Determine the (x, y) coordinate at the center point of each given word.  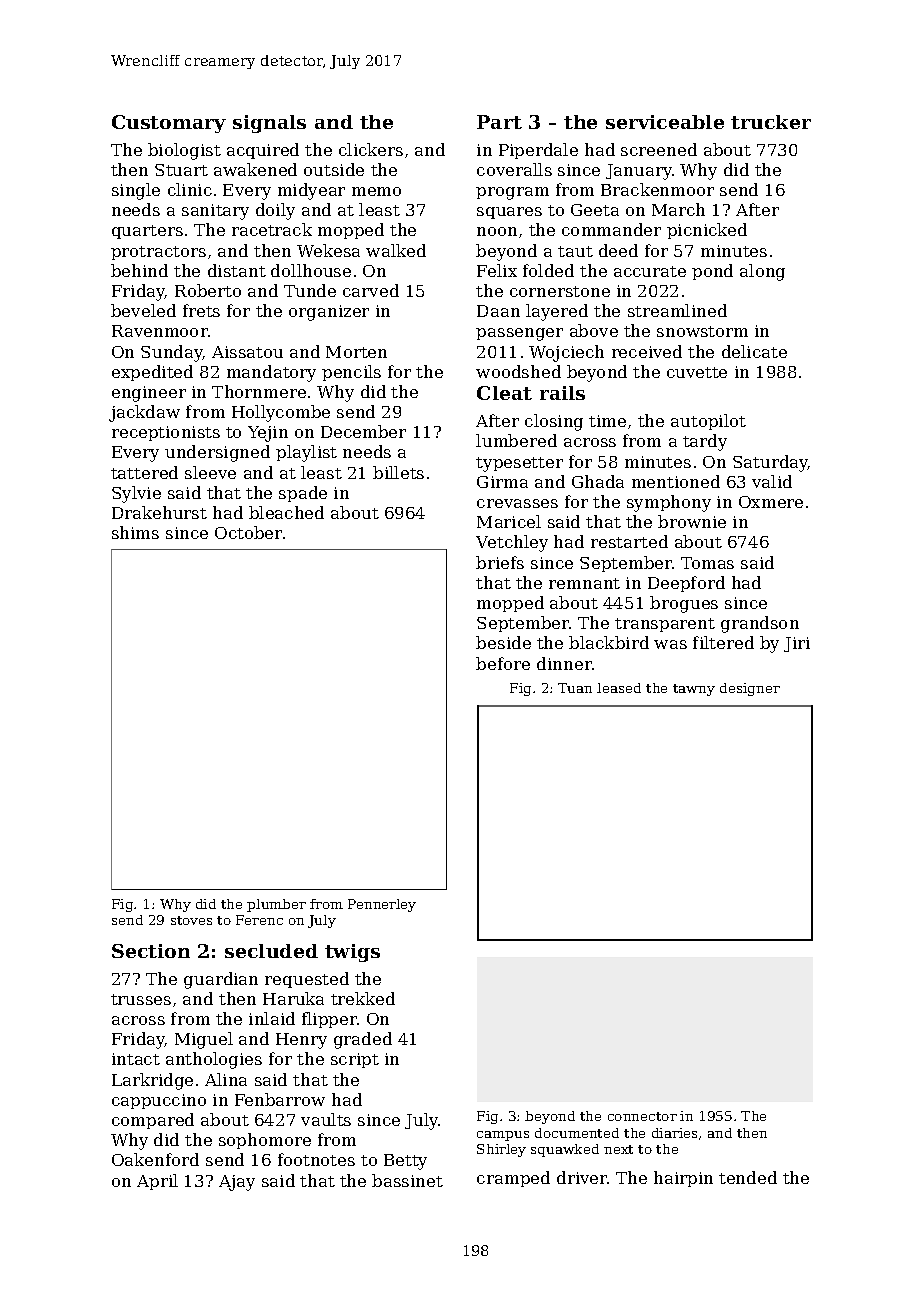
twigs (352, 953)
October (248, 532)
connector (642, 1116)
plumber (276, 905)
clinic (190, 189)
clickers (371, 149)
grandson (760, 624)
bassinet (407, 1180)
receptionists (166, 433)
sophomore (265, 1141)
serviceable (665, 122)
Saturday (770, 463)
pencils (351, 373)
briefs (500, 562)
